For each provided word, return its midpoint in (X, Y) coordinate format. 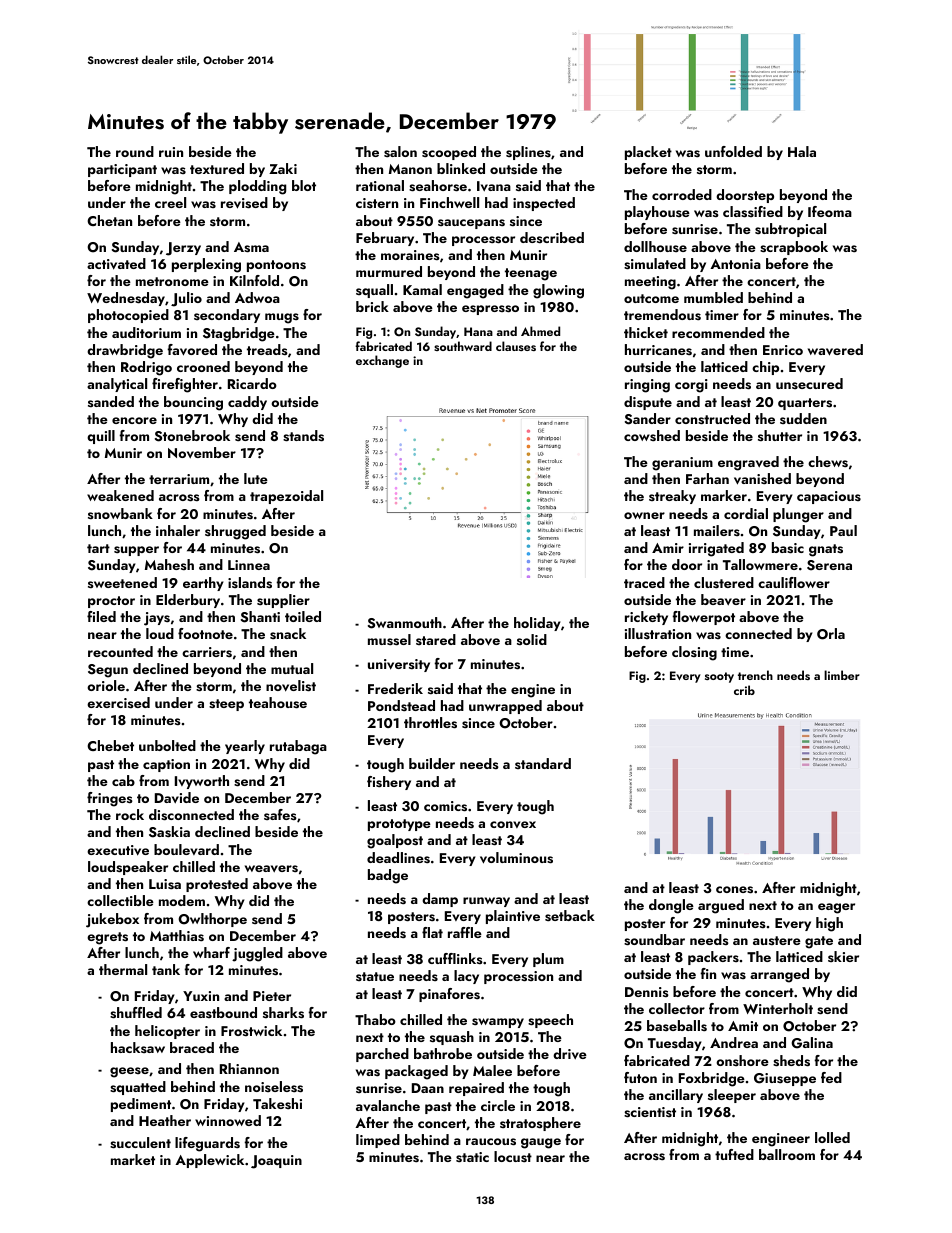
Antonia (735, 264)
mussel (389, 640)
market (133, 1159)
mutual (292, 668)
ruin (171, 152)
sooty (719, 677)
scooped (449, 153)
